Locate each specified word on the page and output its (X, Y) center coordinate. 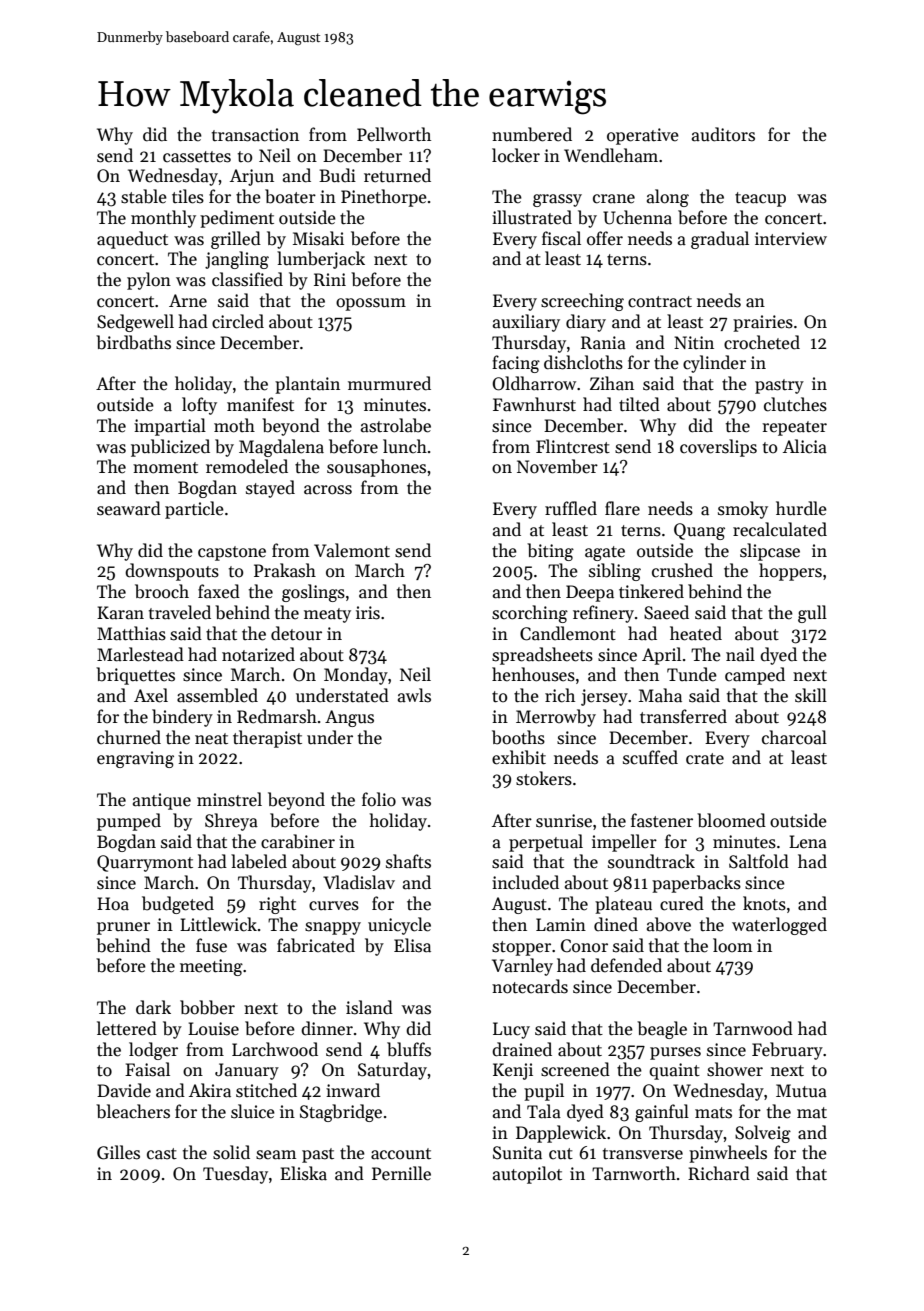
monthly (163, 219)
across (328, 490)
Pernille (401, 1173)
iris (368, 613)
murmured (389, 383)
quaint (674, 1071)
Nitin (694, 342)
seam (276, 1155)
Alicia (805, 446)
